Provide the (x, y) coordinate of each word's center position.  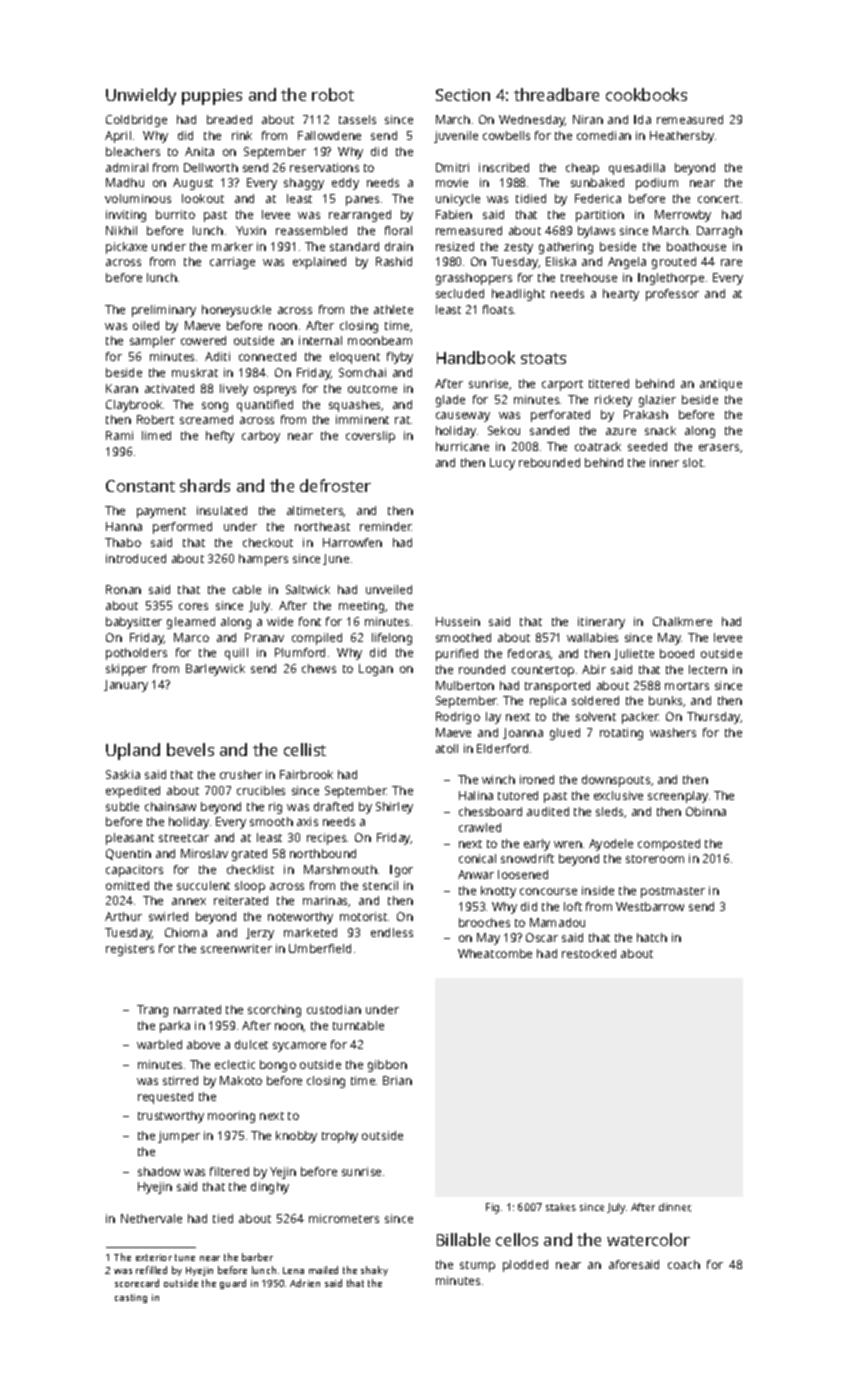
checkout (268, 542)
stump (477, 1266)
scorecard (137, 1283)
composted (669, 845)
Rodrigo (458, 718)
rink (242, 135)
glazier (657, 401)
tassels (357, 119)
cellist (305, 749)
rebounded (549, 462)
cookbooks (646, 94)
